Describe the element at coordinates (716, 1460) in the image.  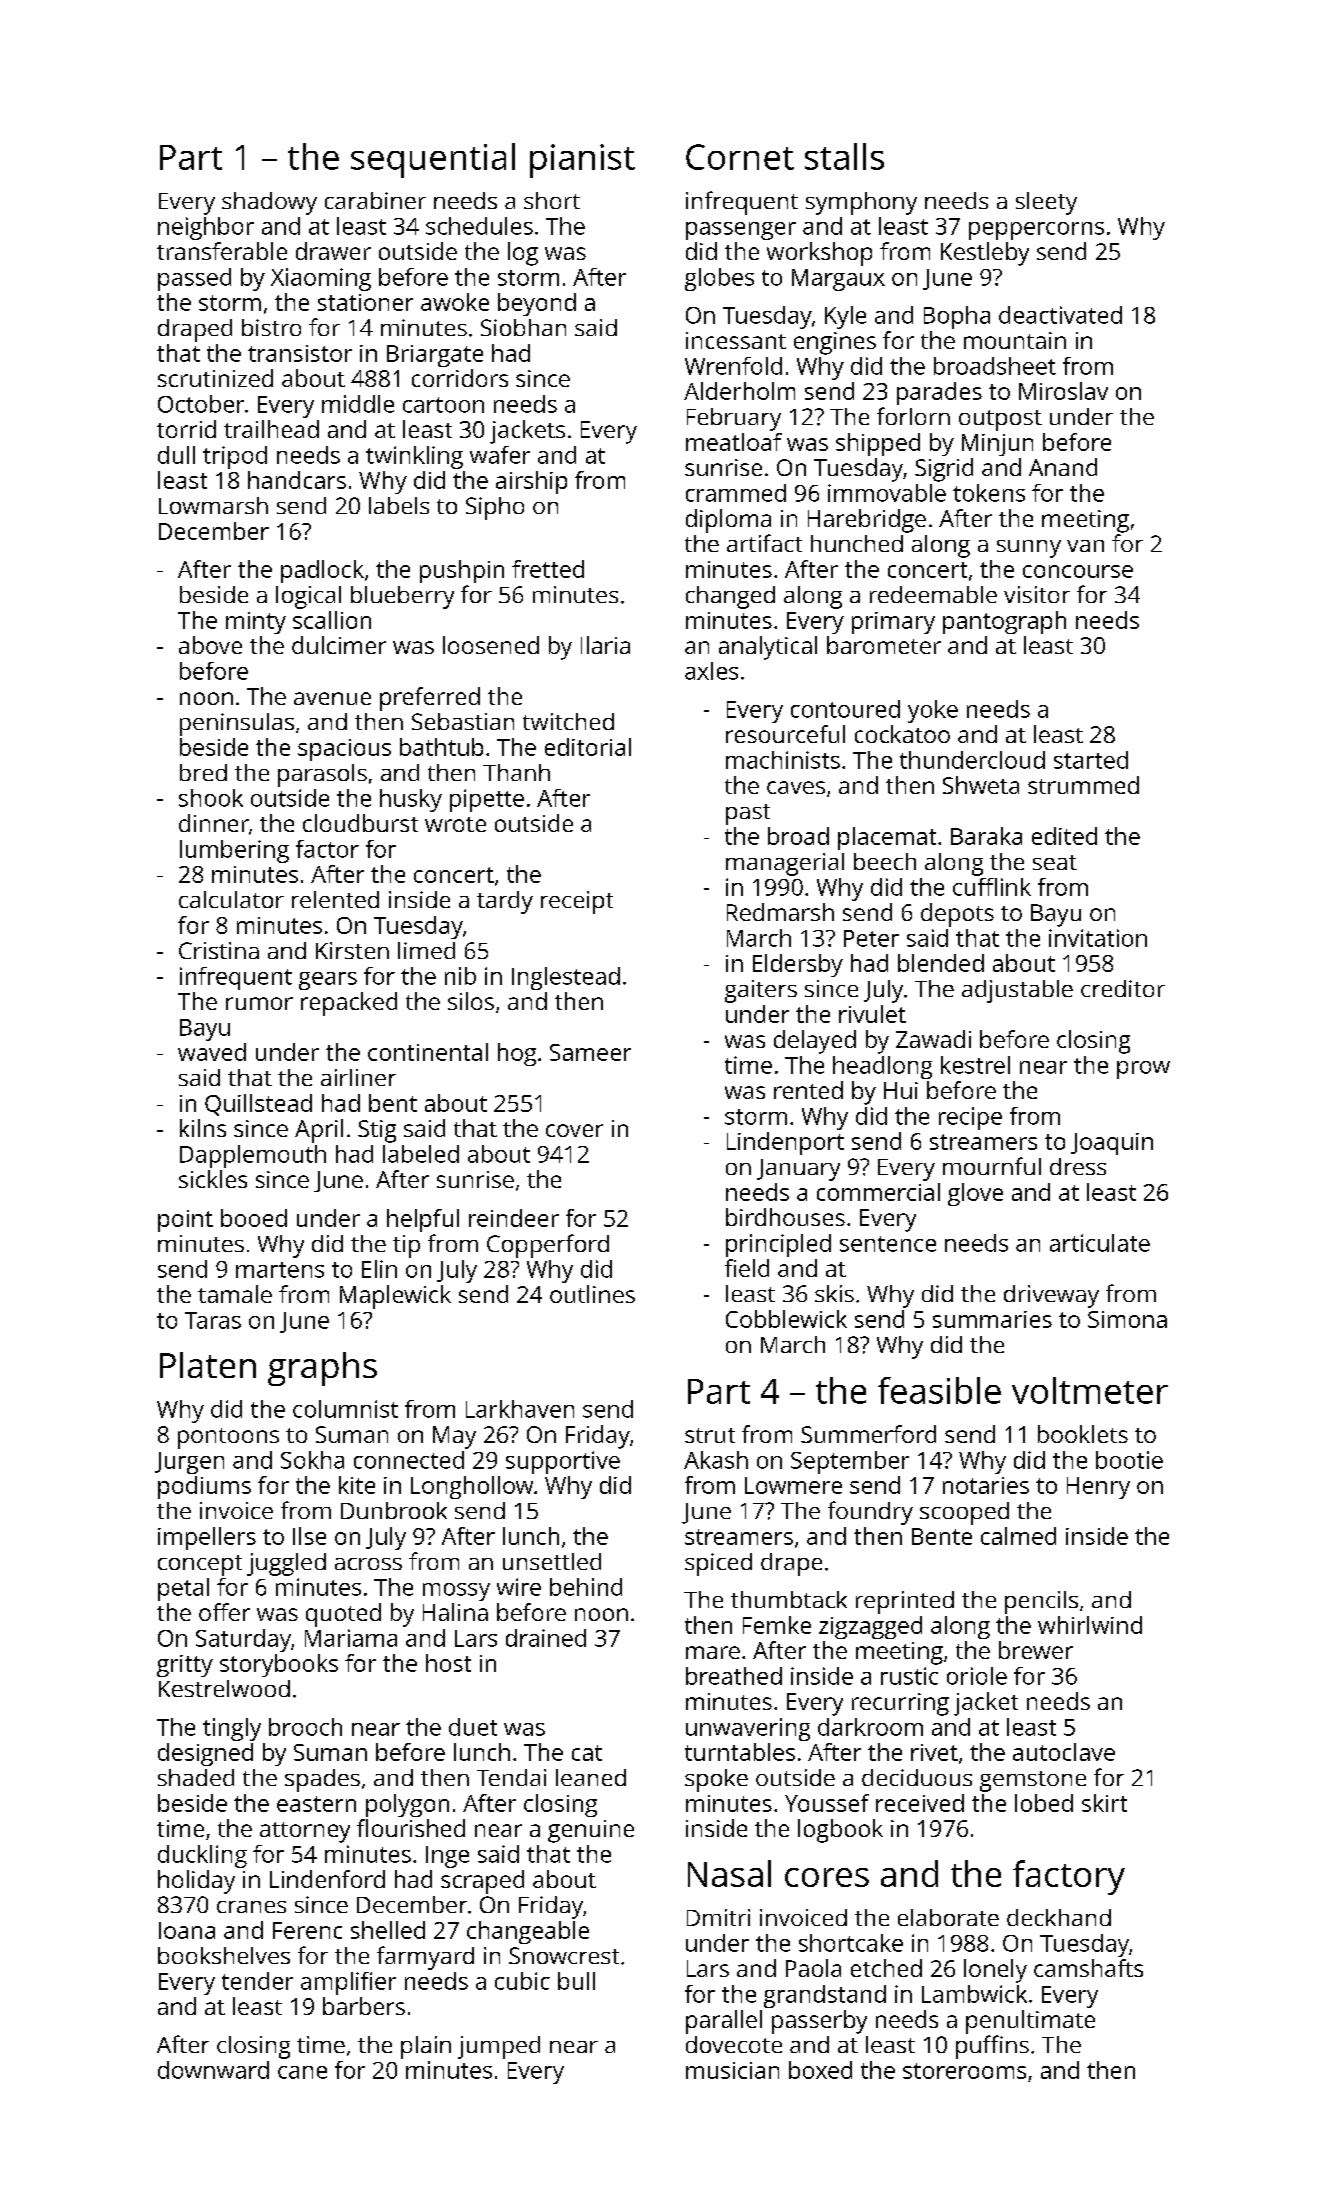
I see `Akash` at that location.
